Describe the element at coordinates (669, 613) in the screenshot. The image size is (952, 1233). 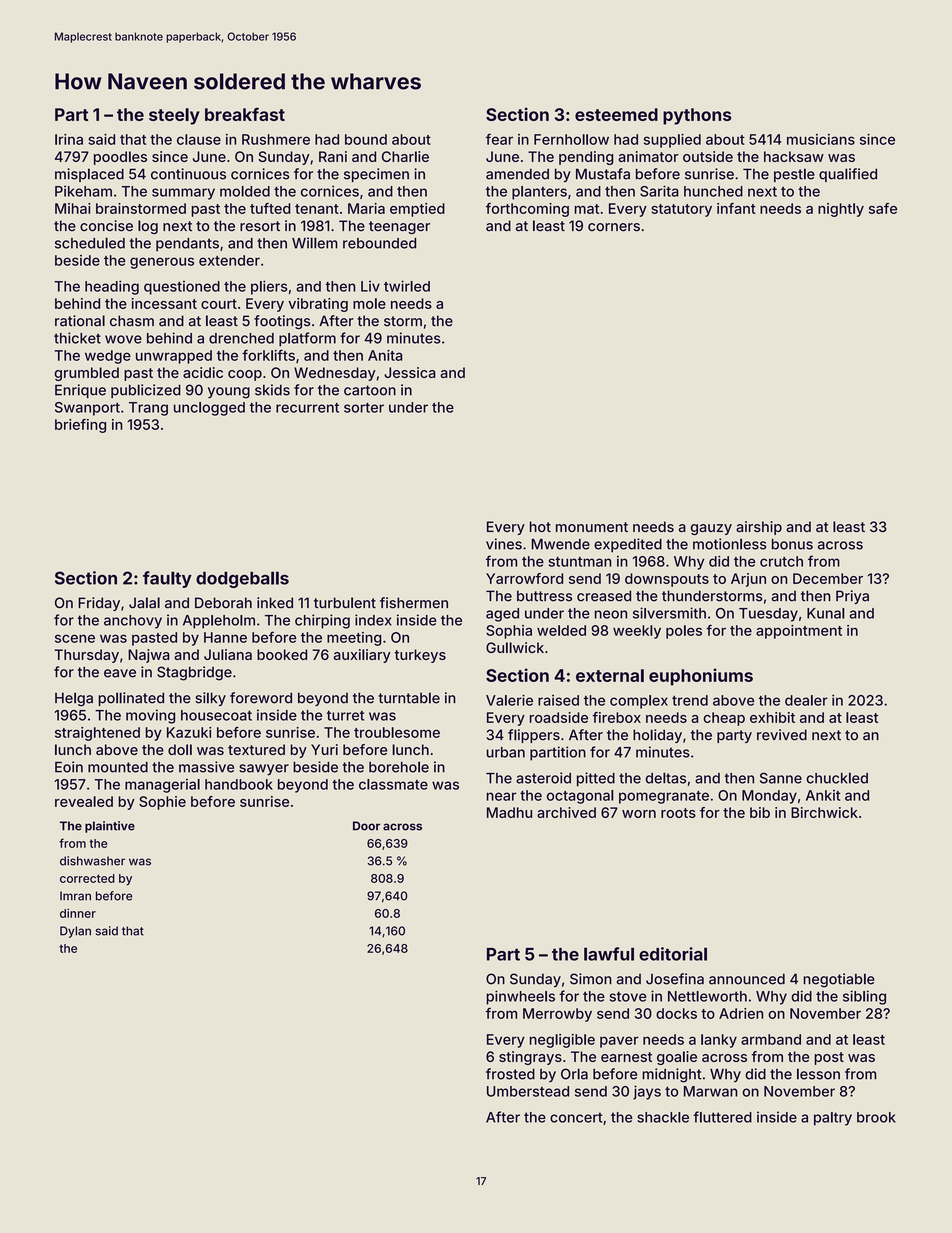
I see `silversmith` at that location.
